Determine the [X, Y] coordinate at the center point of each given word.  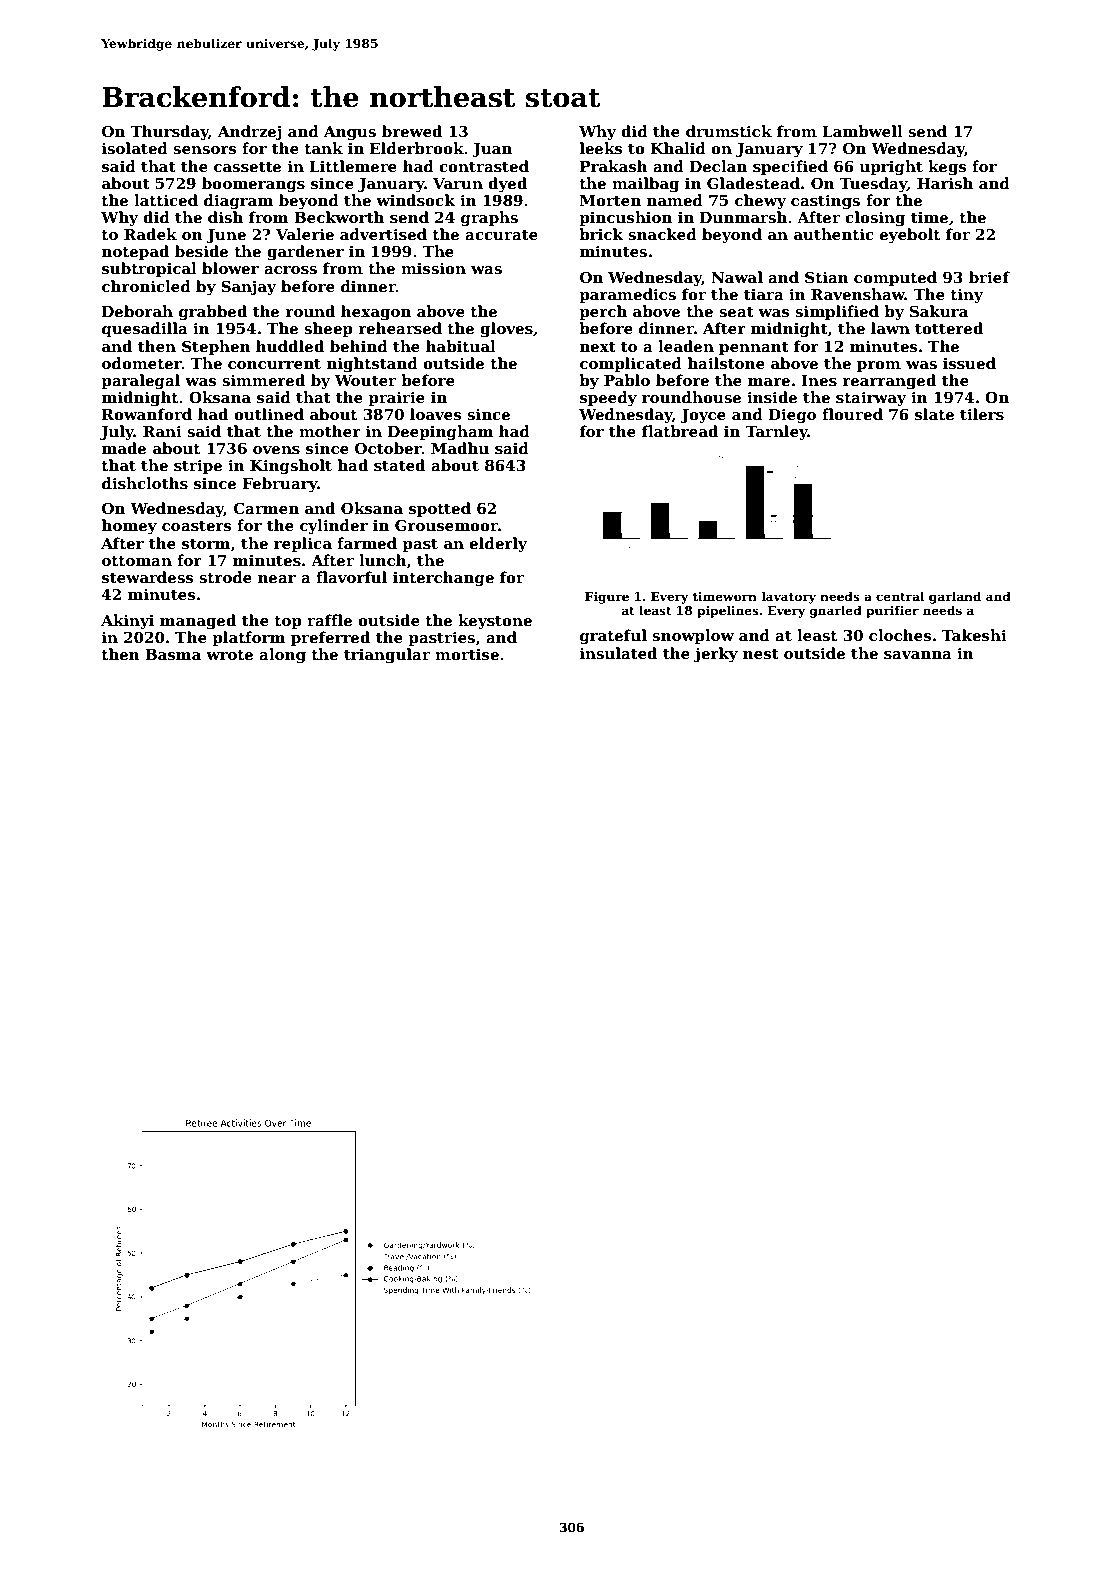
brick [601, 234]
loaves [435, 414]
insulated [618, 653]
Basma [173, 655]
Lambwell [862, 131]
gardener [305, 253]
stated [399, 465]
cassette [247, 167]
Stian [827, 277]
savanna [918, 655]
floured [852, 414]
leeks [601, 148]
